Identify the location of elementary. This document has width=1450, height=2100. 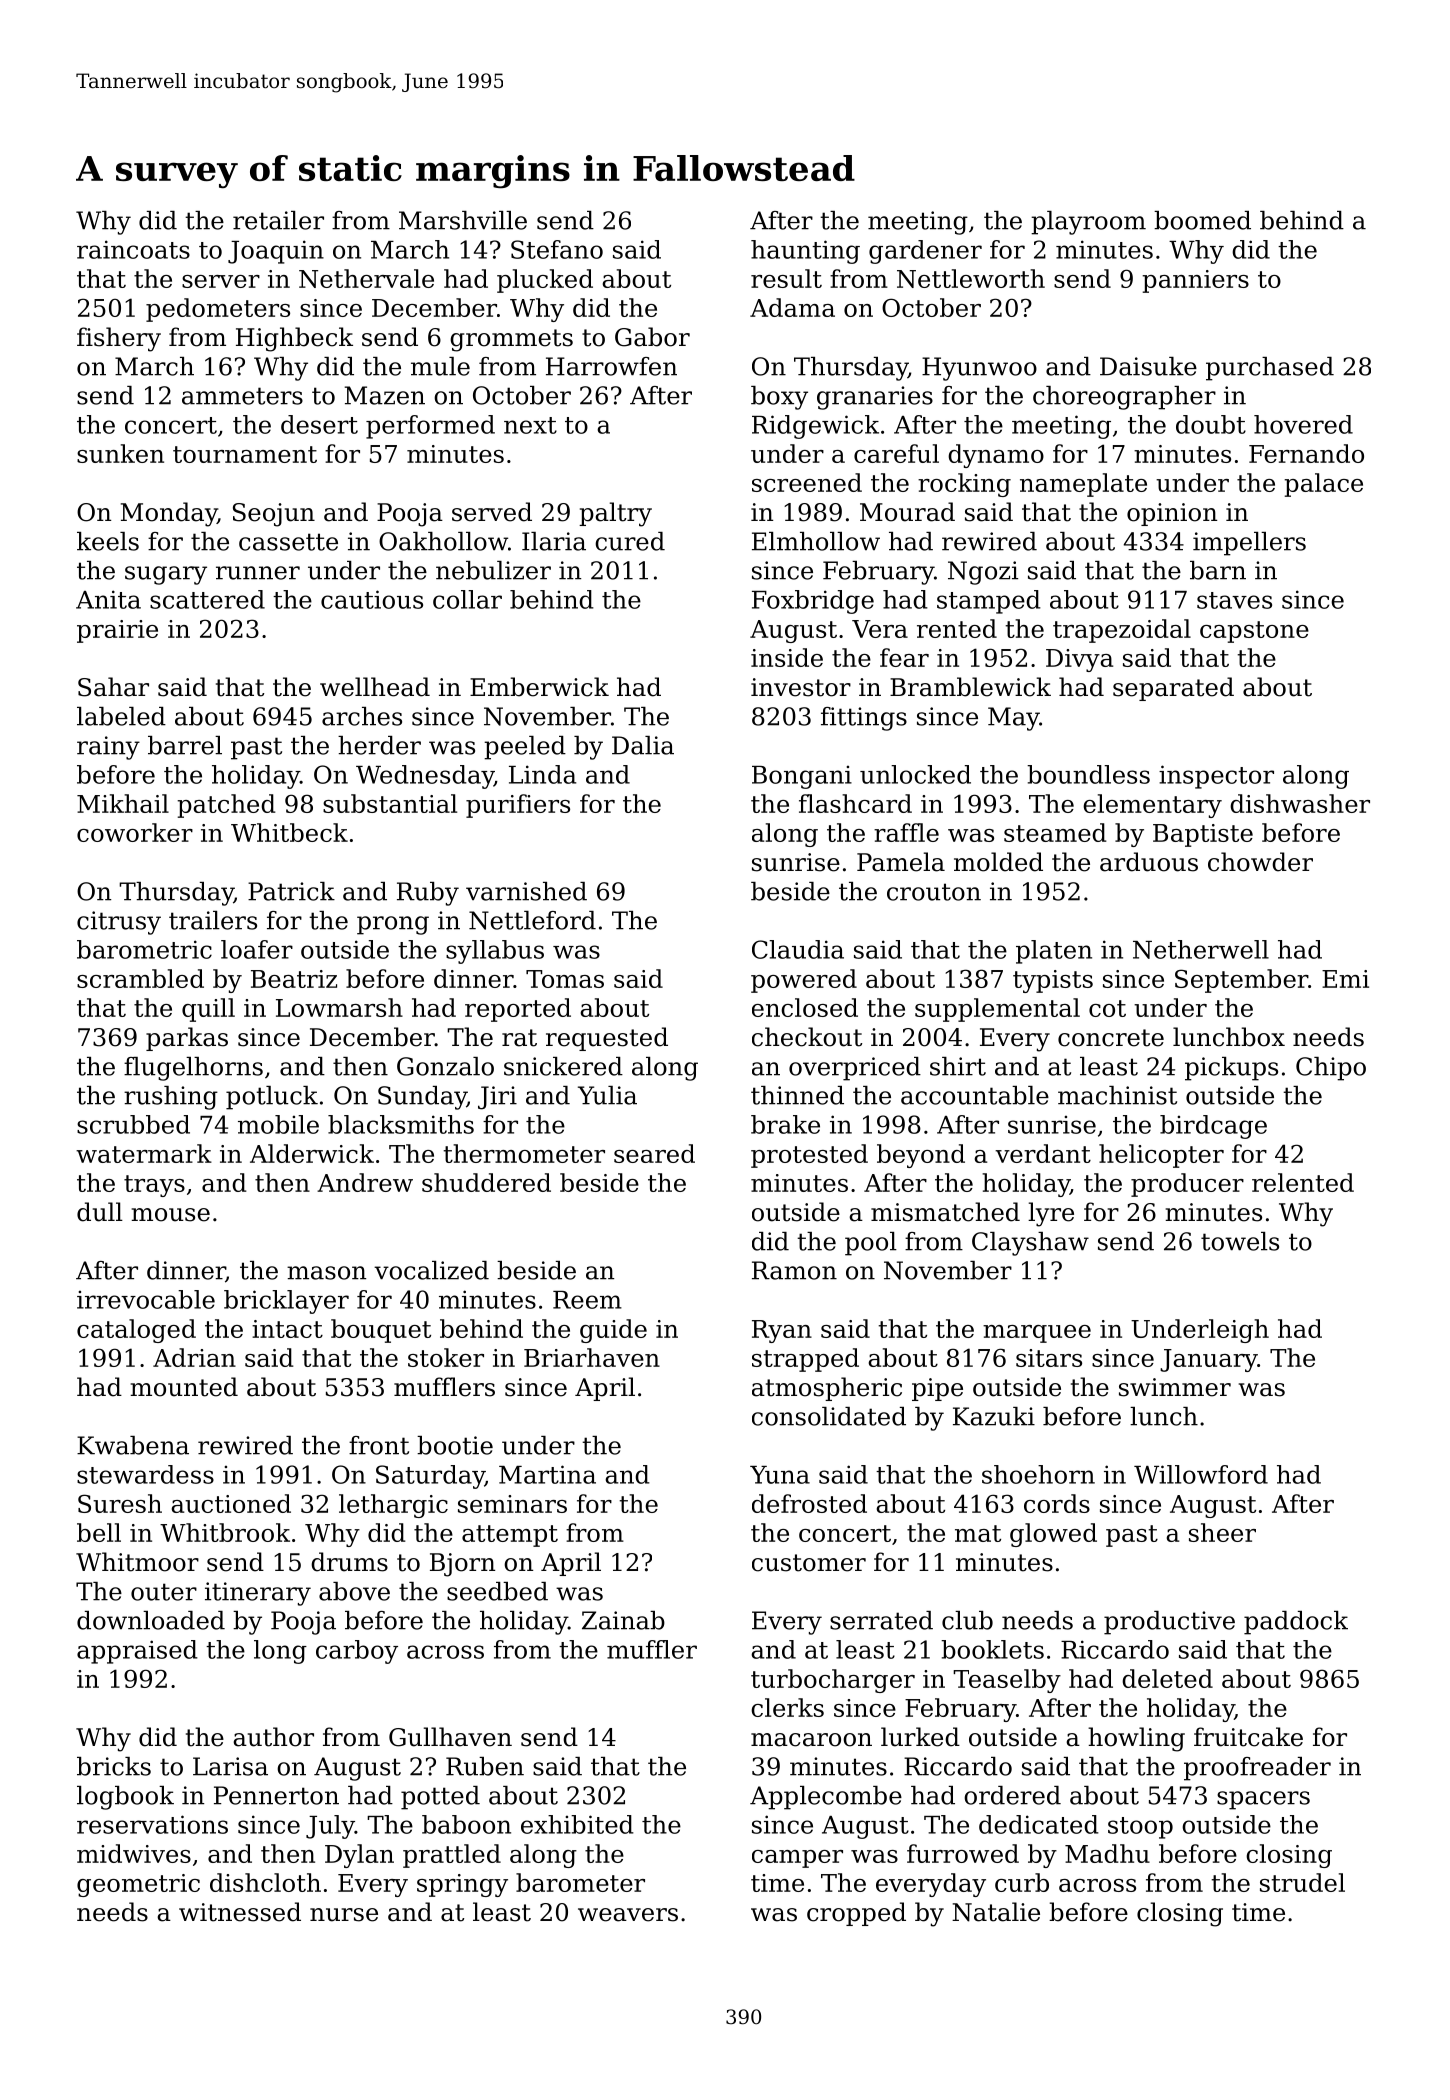
(1152, 806).
